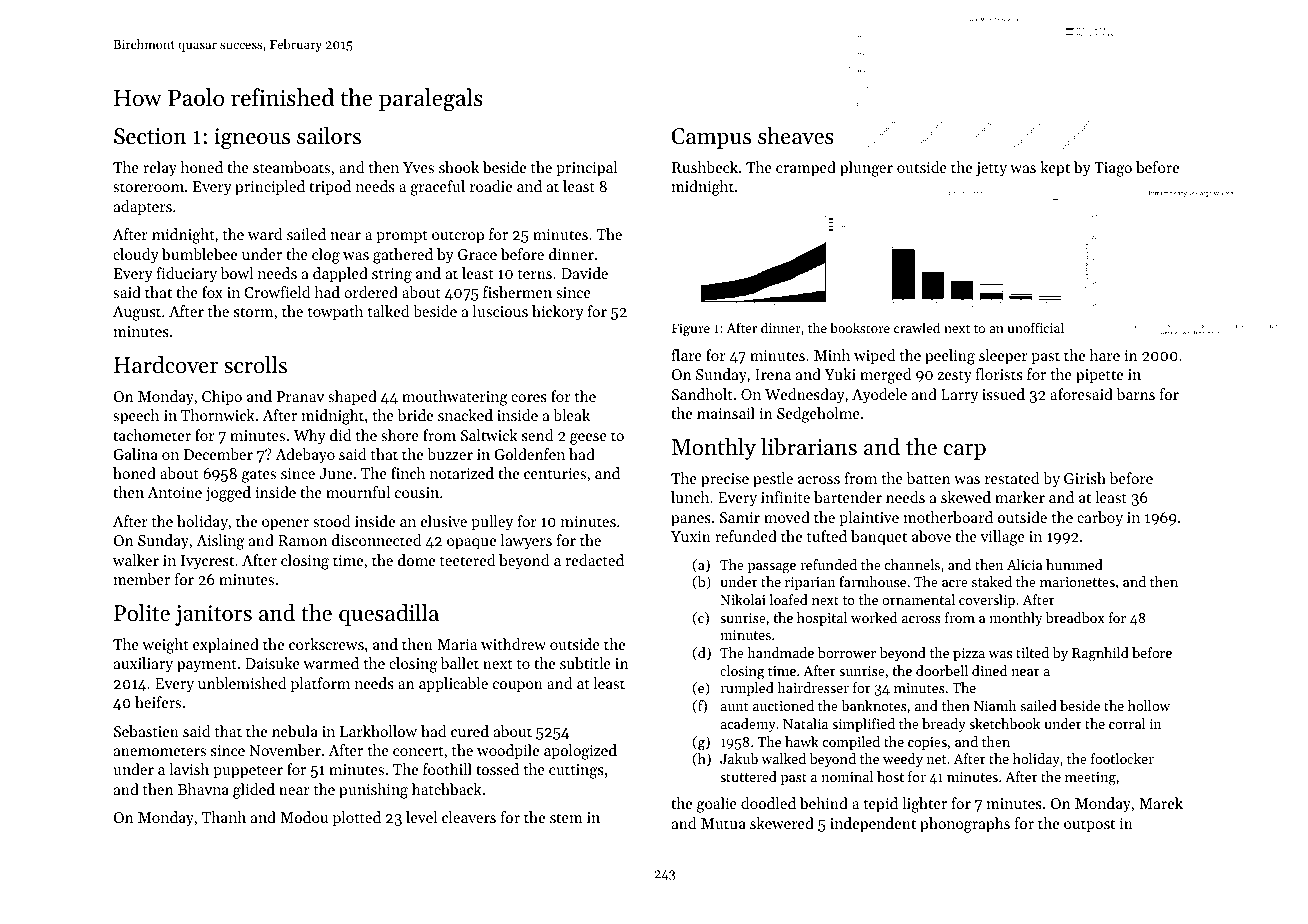 This screenshot has height=924, width=1308. Describe the element at coordinates (1100, 654) in the screenshot. I see `Ragnhild` at that location.
